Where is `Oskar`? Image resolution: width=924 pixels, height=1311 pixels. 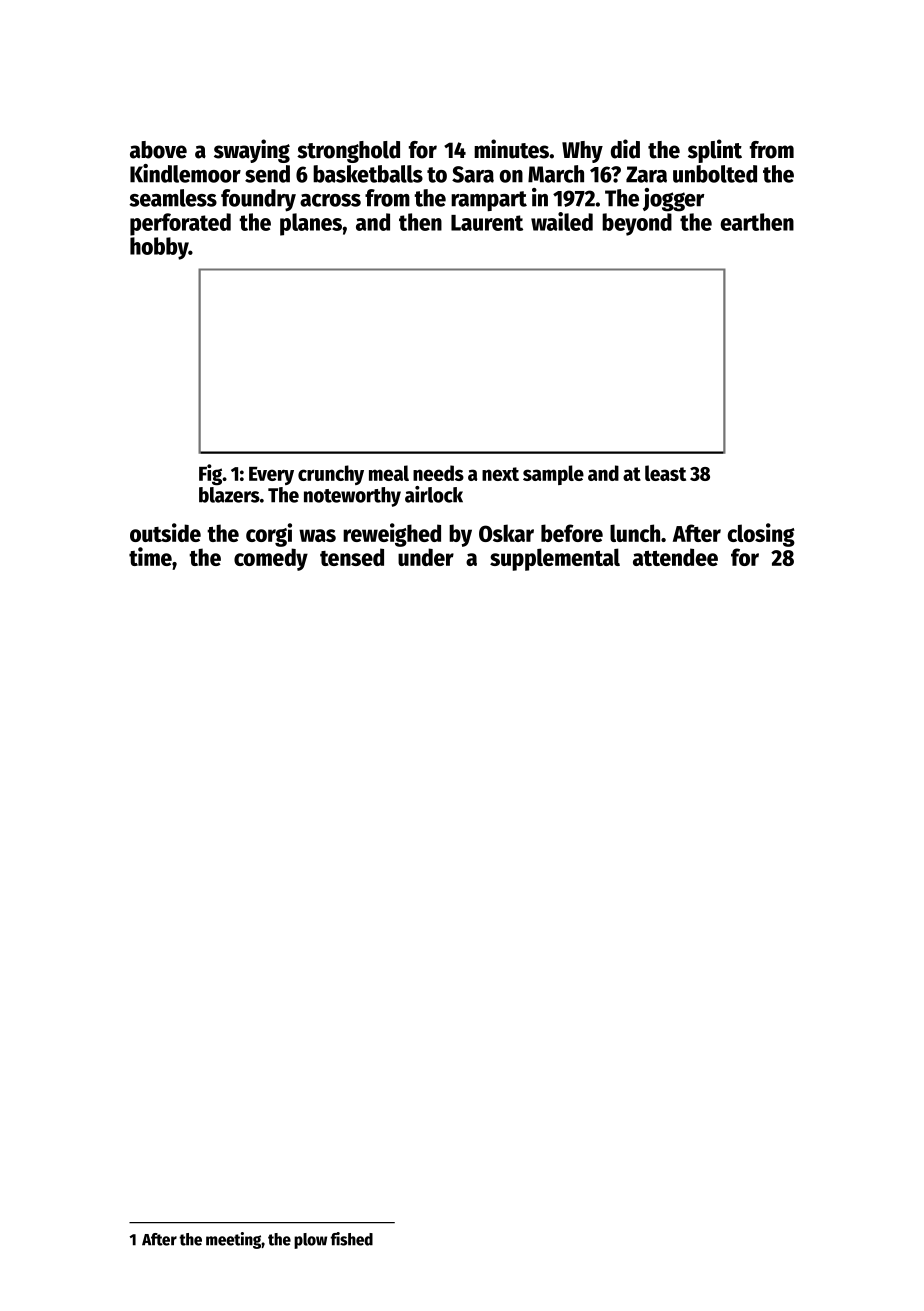 Oskar is located at coordinates (506, 533).
